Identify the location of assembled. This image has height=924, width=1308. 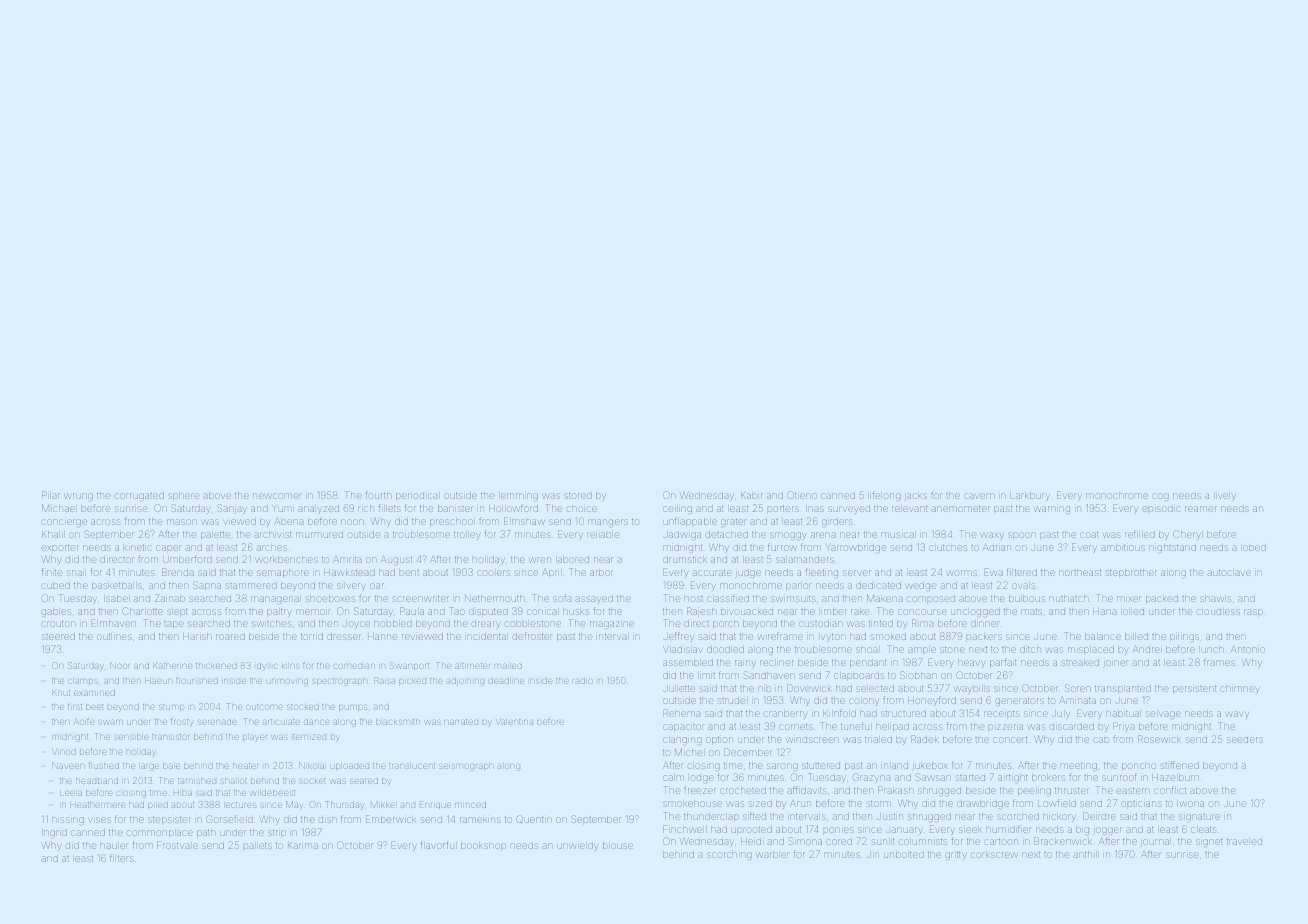
(688, 663).
